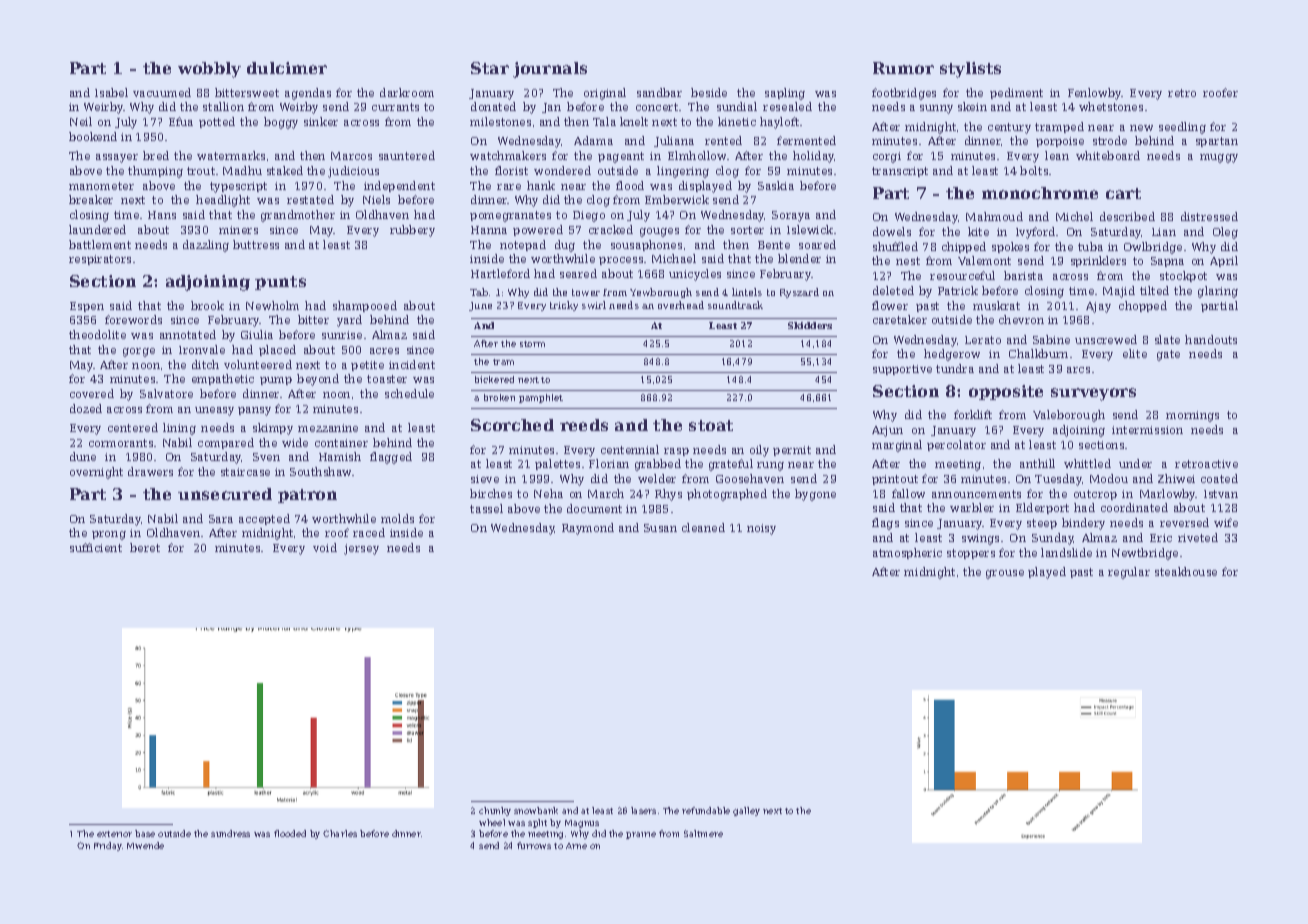  What do you see at coordinates (1192, 416) in the page?
I see `mornings` at bounding box center [1192, 416].
